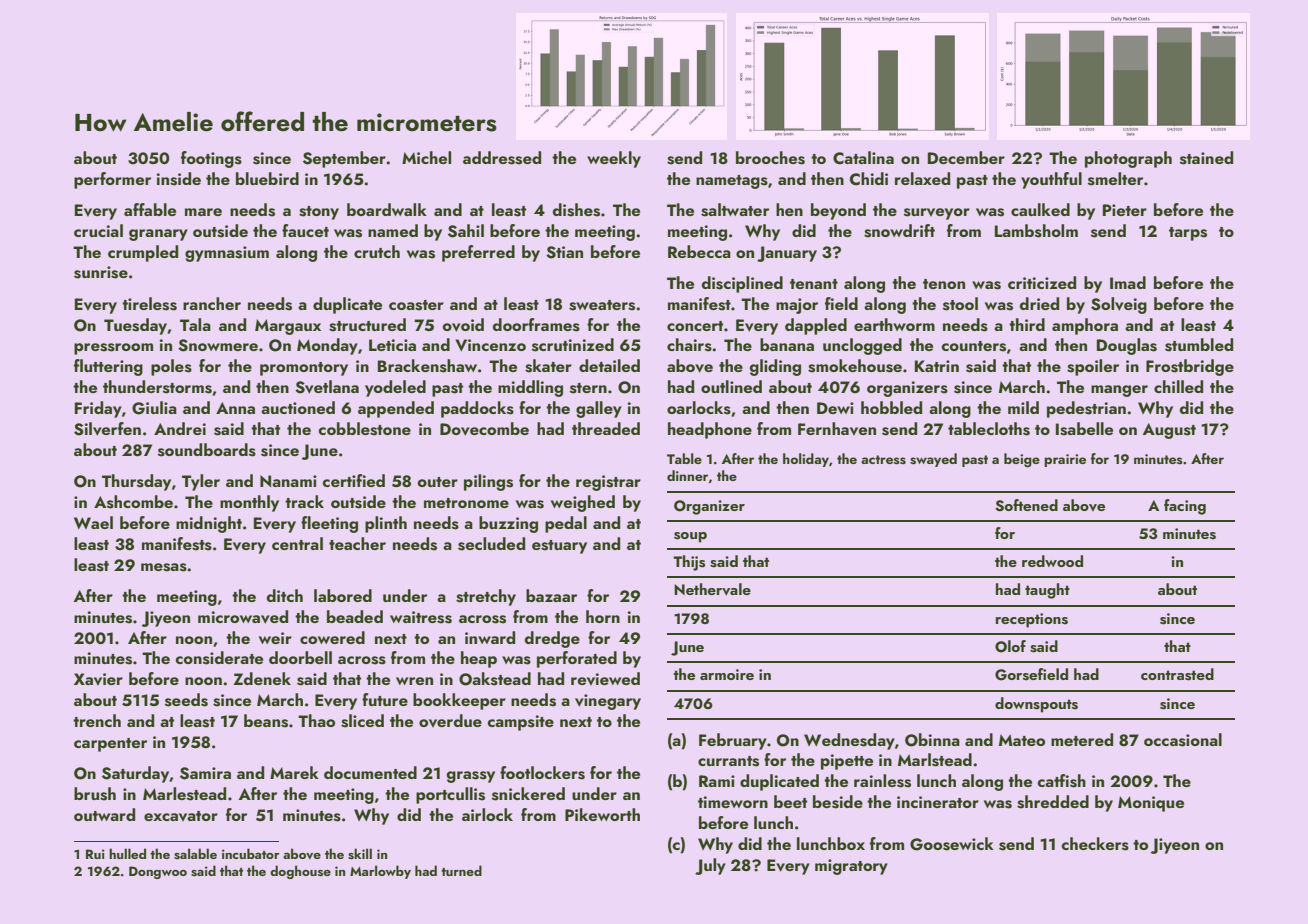 The width and height of the screenshot is (1308, 924). What do you see at coordinates (588, 388) in the screenshot?
I see `stern` at bounding box center [588, 388].
